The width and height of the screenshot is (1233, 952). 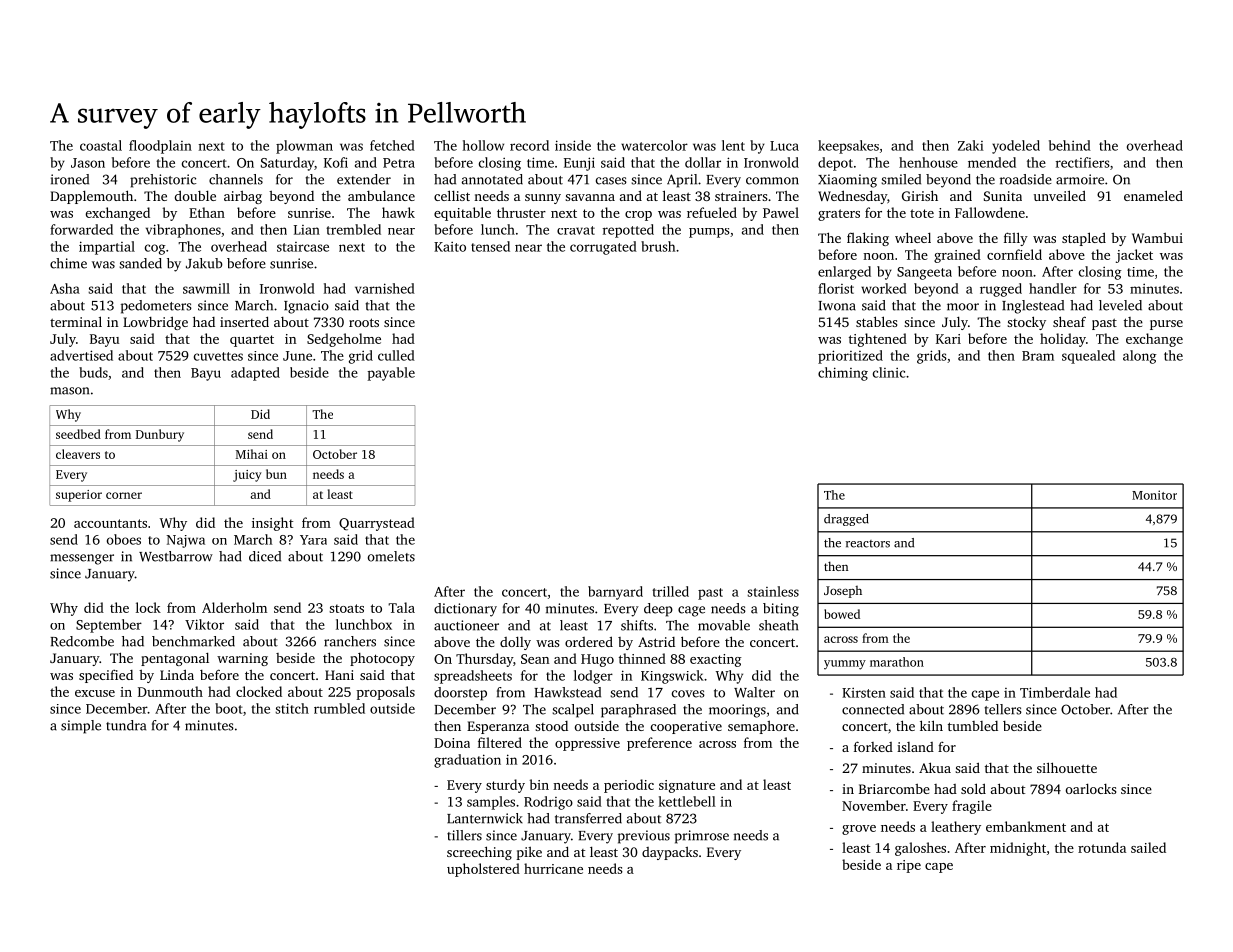 I want to click on Kari, so click(x=948, y=339).
